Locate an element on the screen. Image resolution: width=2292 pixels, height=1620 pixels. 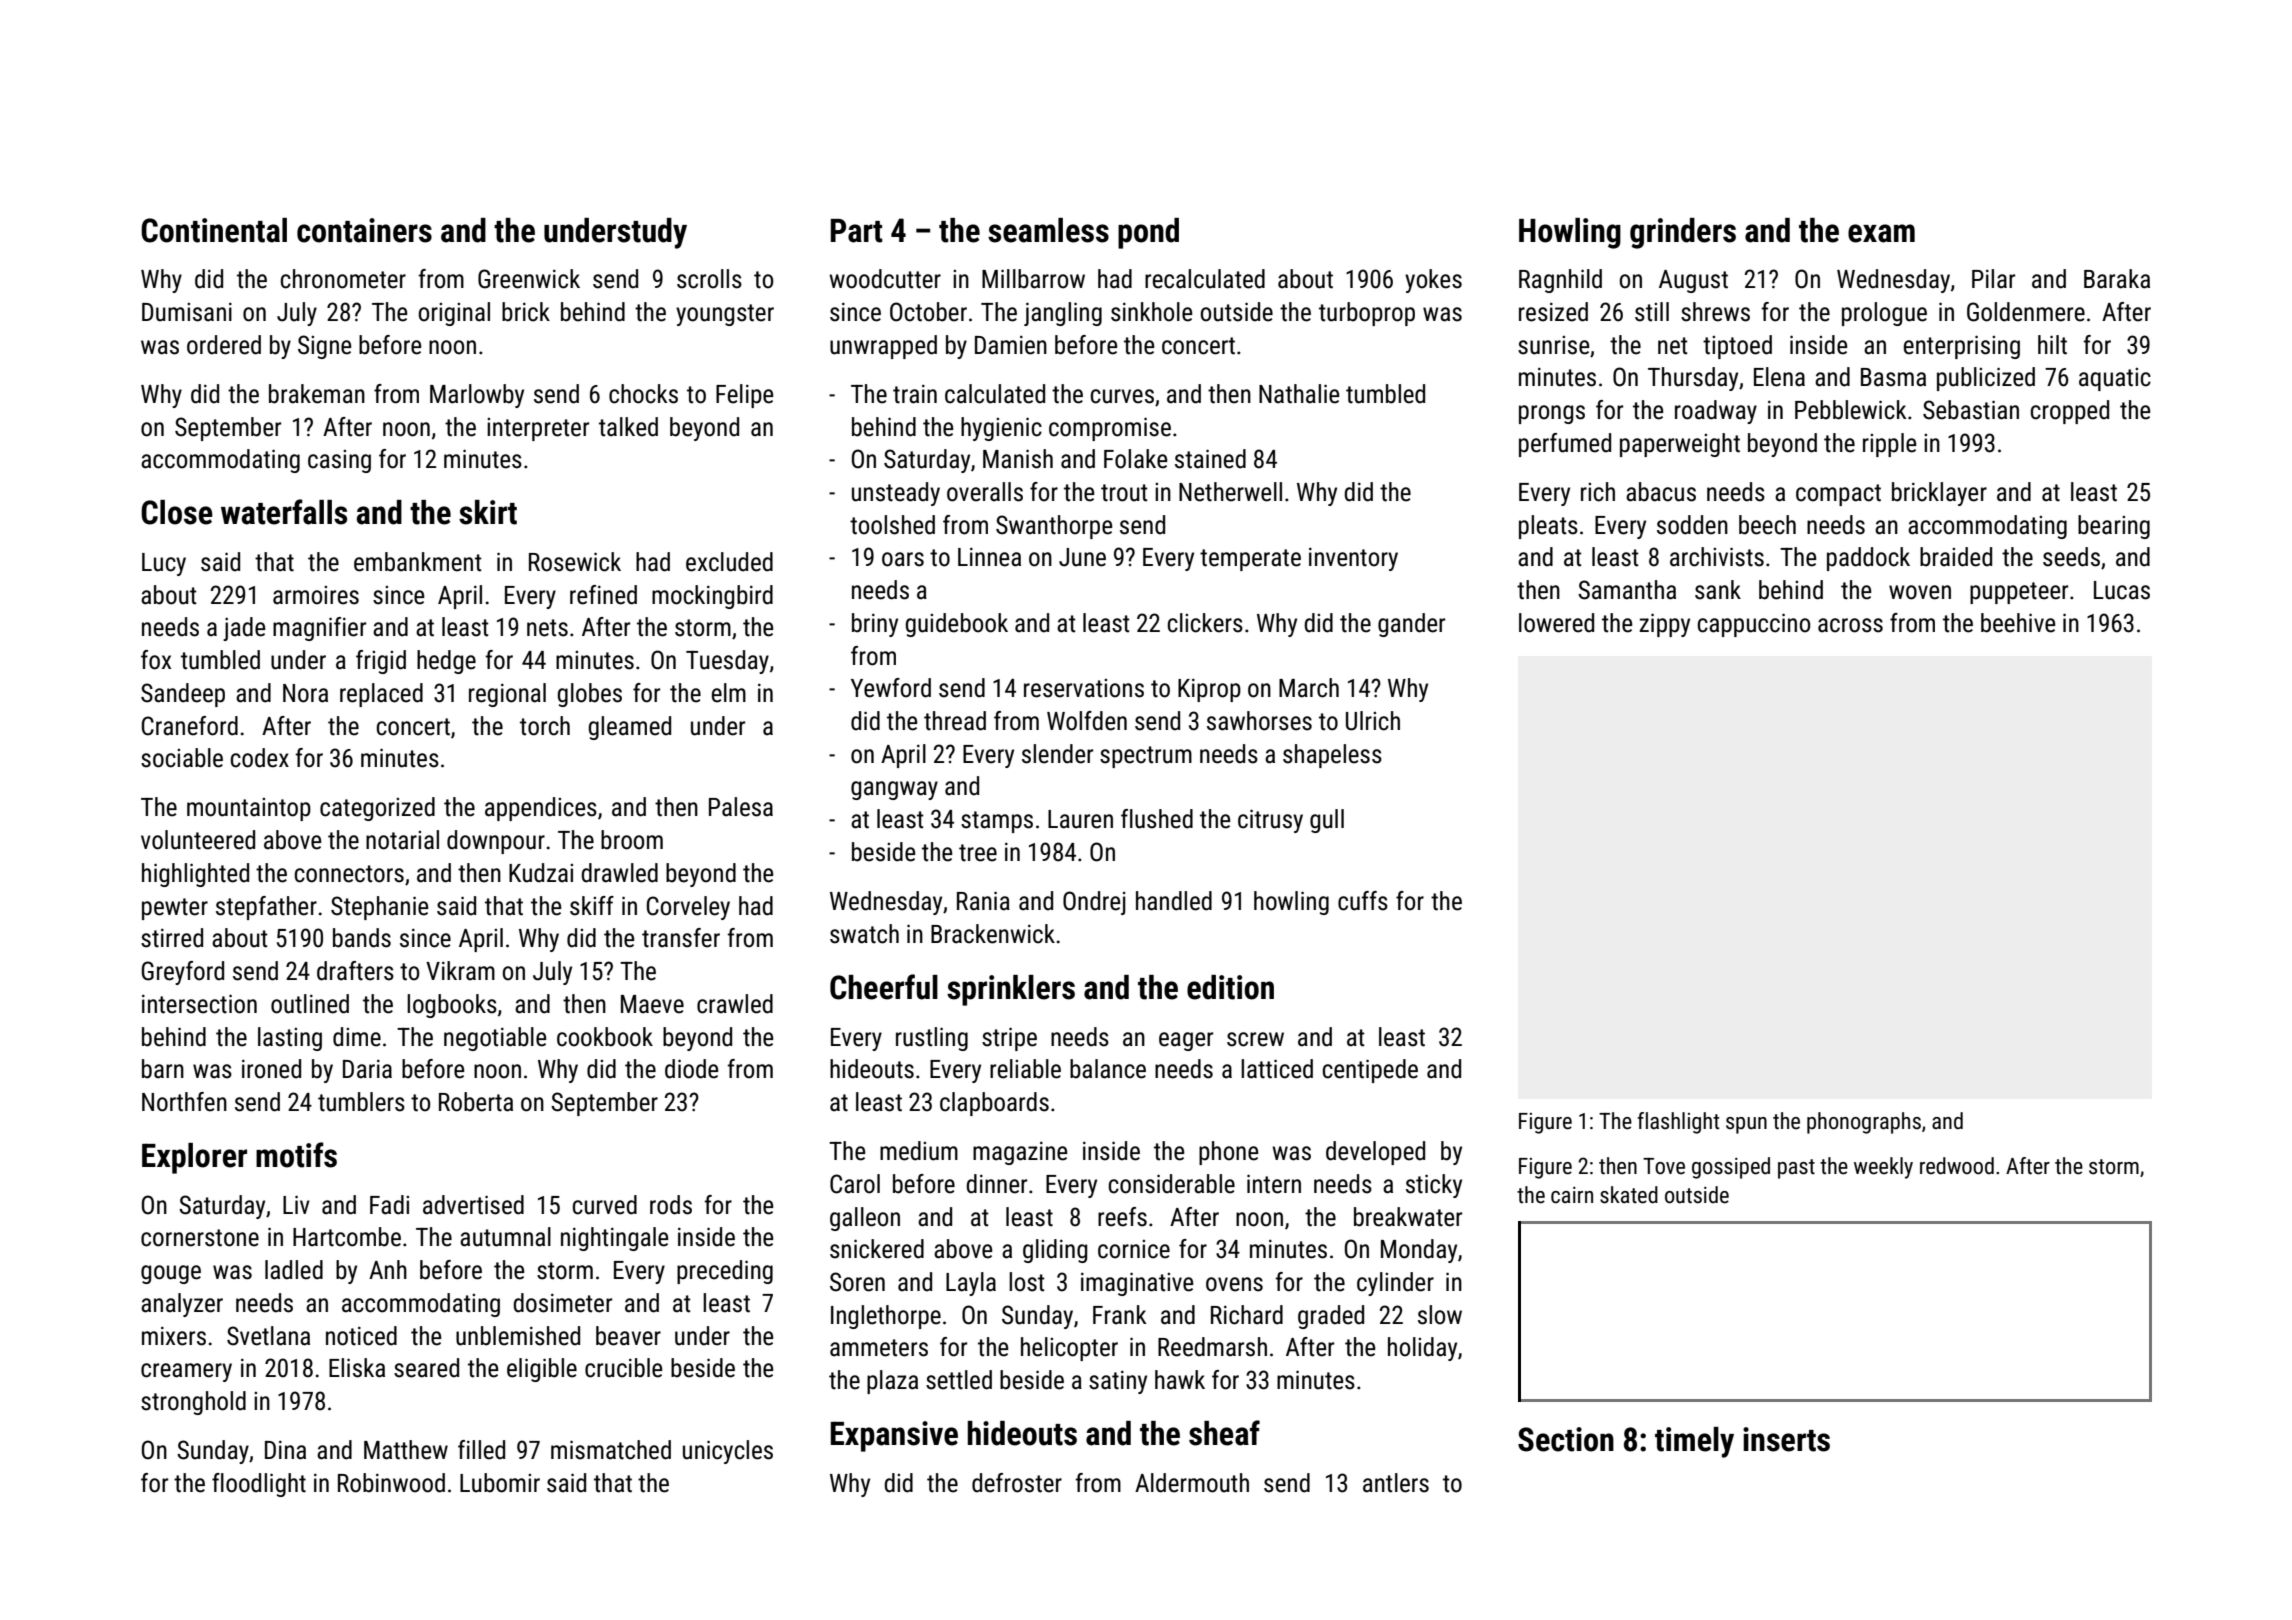
gull is located at coordinates (1327, 821).
